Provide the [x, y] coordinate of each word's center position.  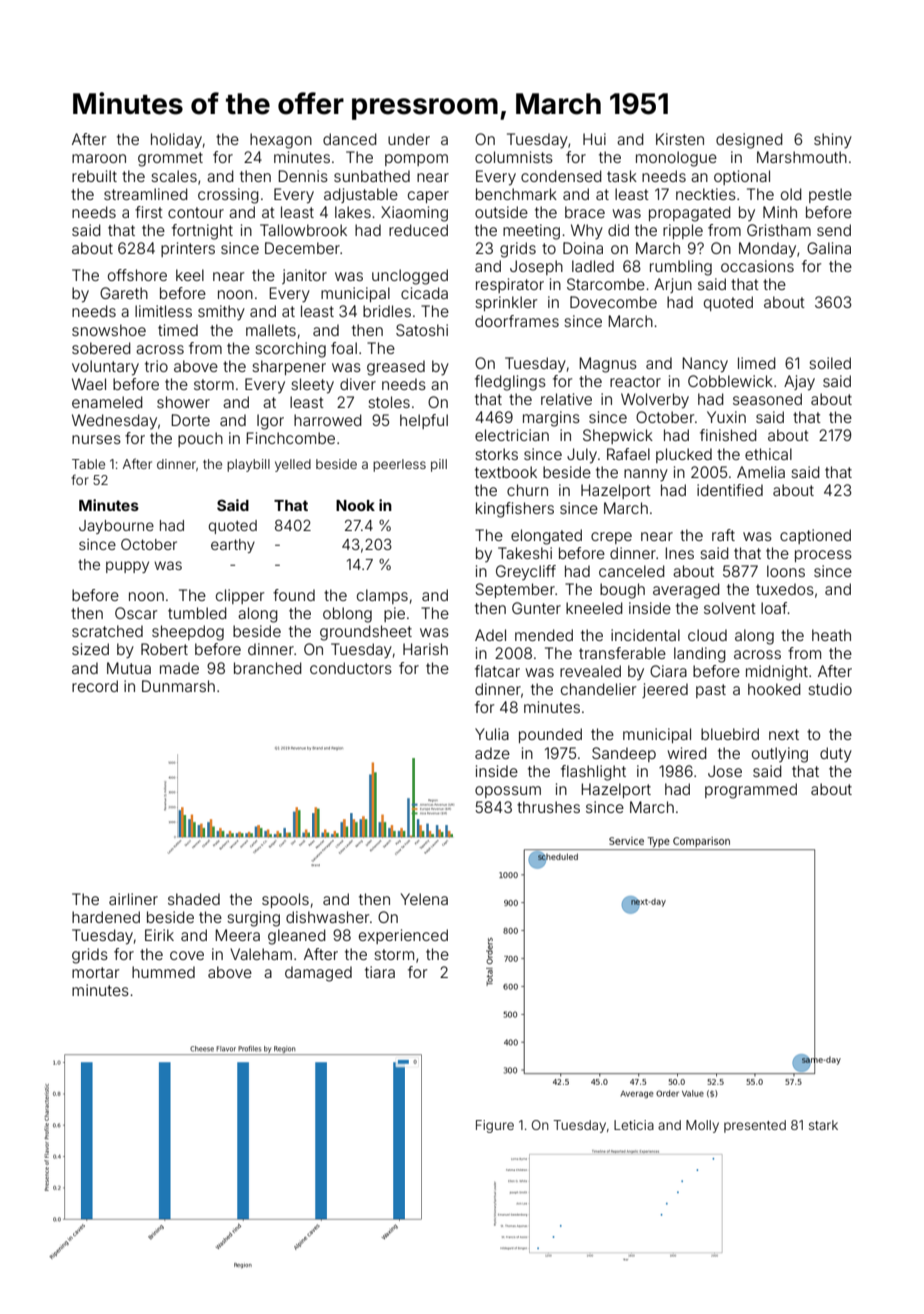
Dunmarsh [178, 686]
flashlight [593, 773]
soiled [830, 363]
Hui [594, 139]
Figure [495, 1126]
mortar [95, 972]
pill [439, 465]
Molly [702, 1126]
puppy [127, 567]
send [834, 230]
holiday [176, 141]
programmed [751, 791]
